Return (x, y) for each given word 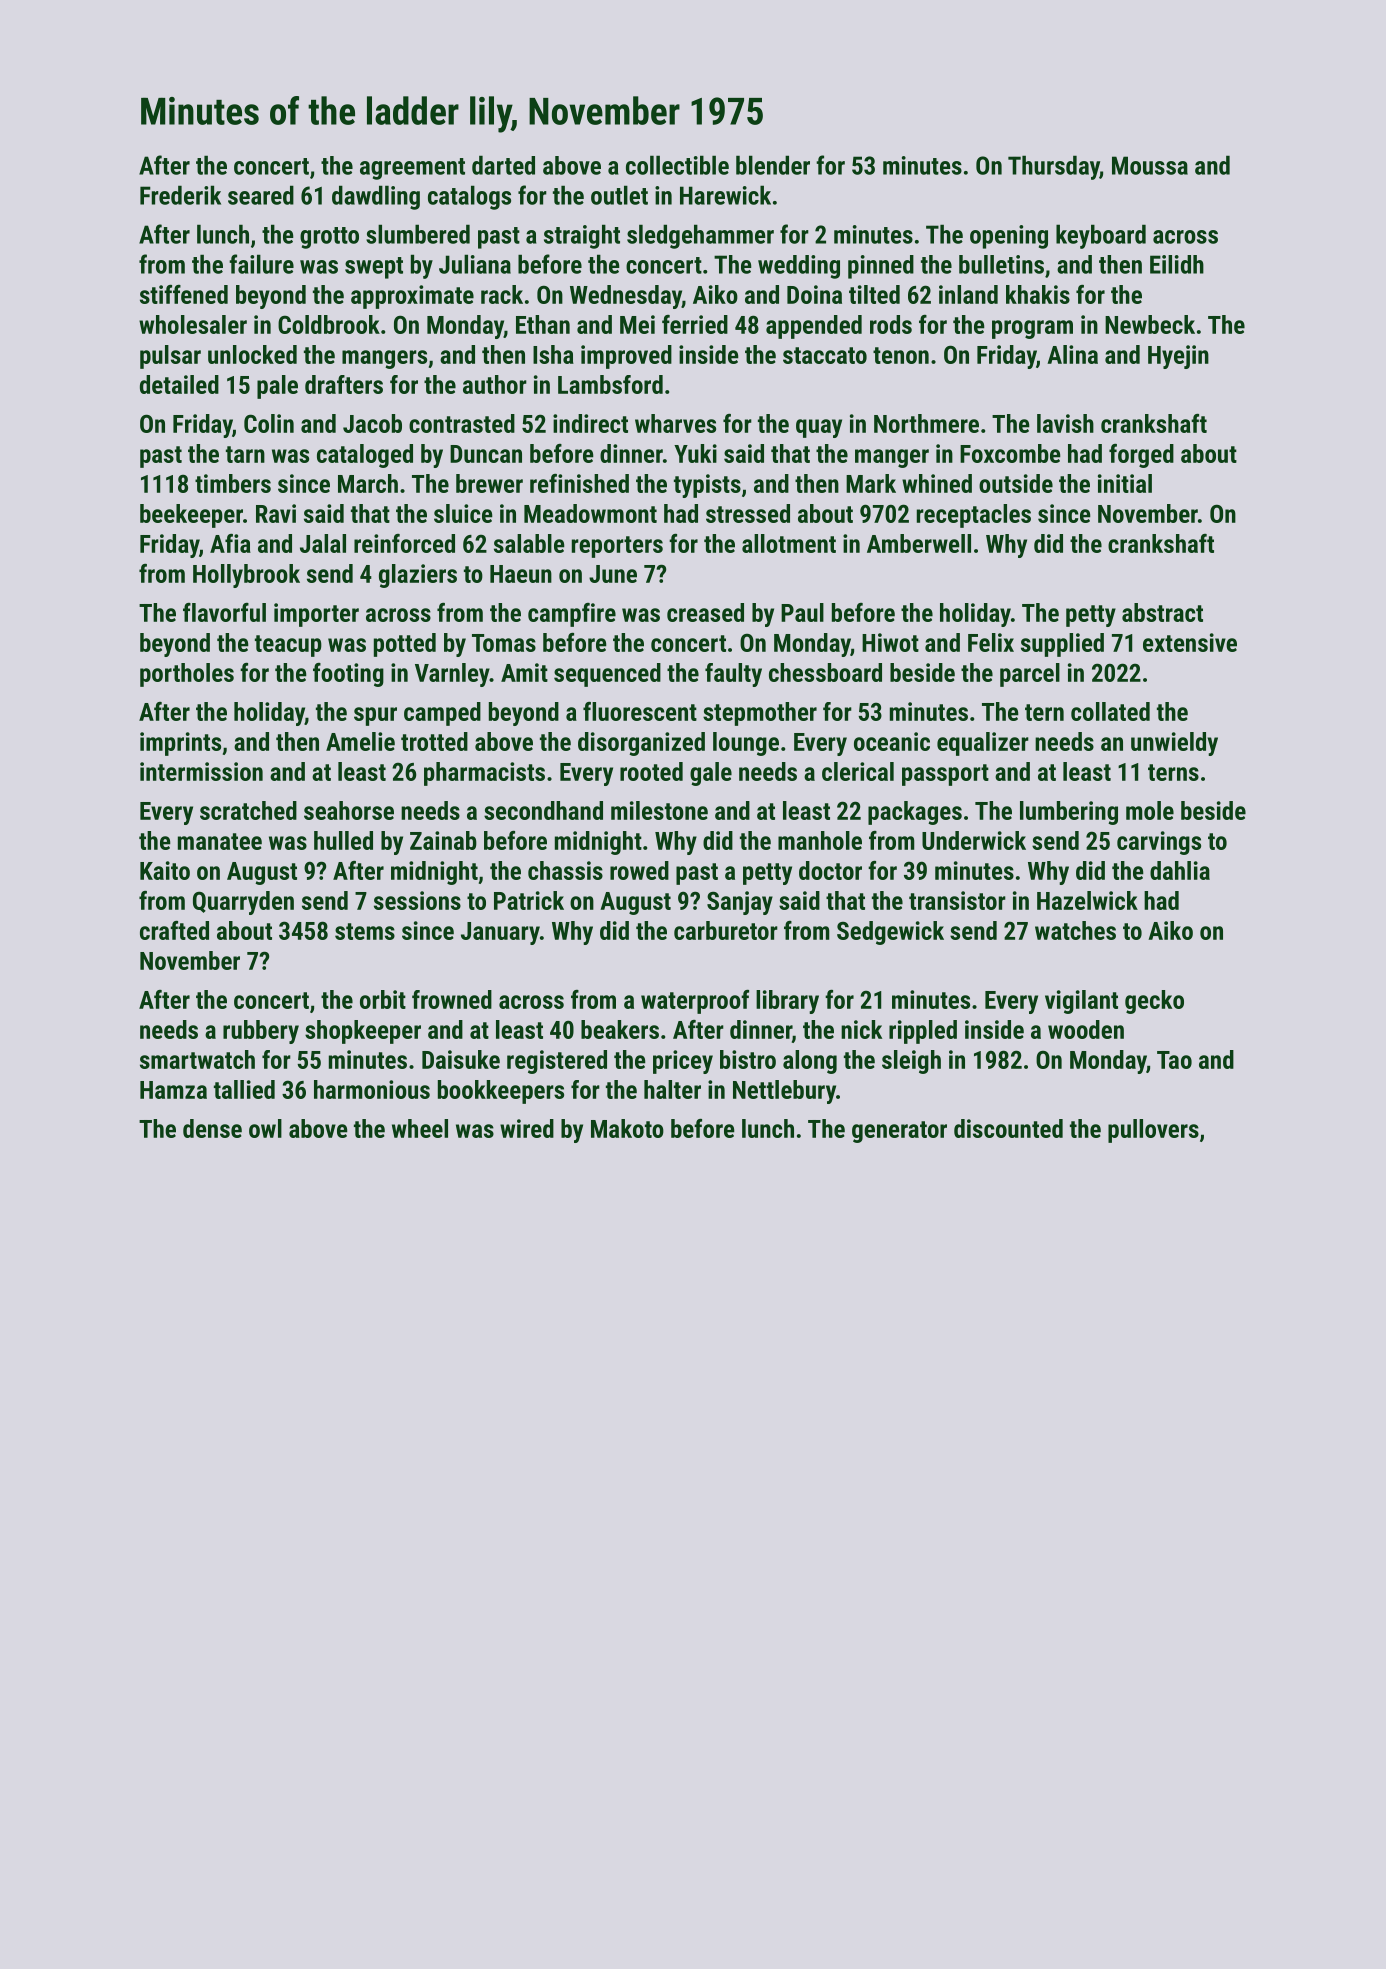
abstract (1162, 612)
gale (711, 774)
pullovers (1153, 1131)
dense (212, 1128)
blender (773, 165)
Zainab (443, 840)
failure (261, 264)
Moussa (1150, 165)
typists (707, 486)
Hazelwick (1087, 900)
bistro (748, 1059)
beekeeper (191, 516)
